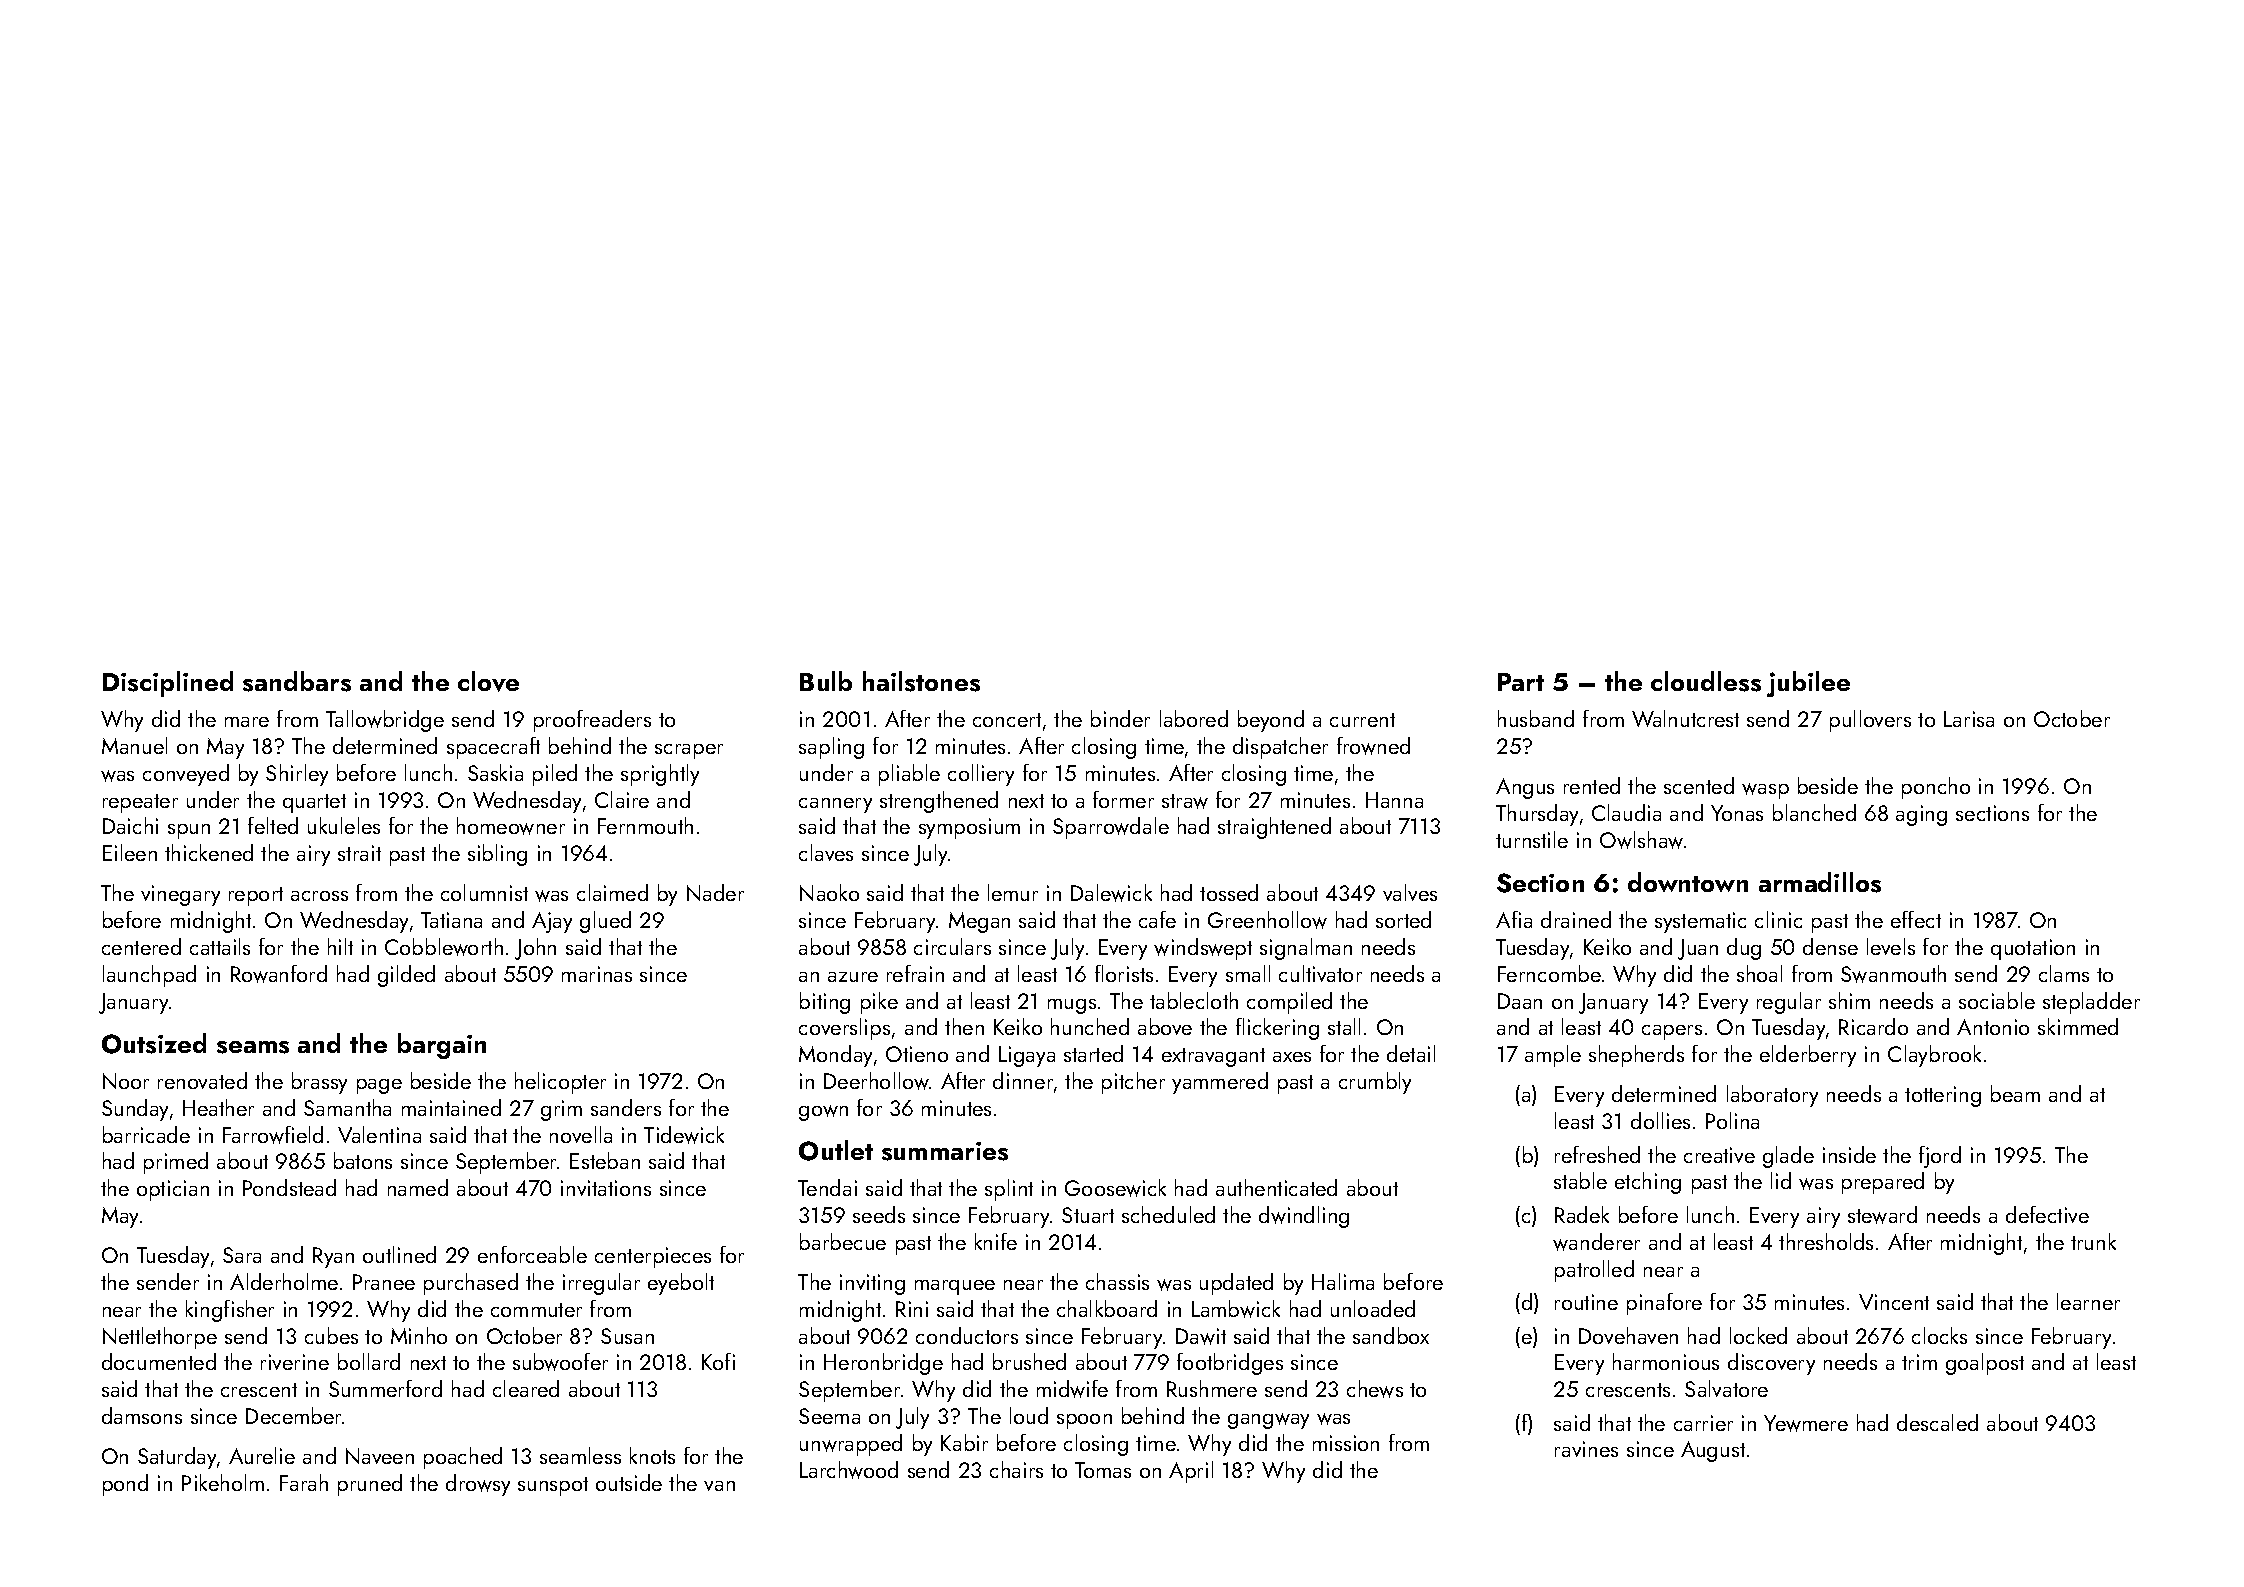 The height and width of the screenshot is (1587, 2244). I want to click on shepherds, so click(1636, 1056).
